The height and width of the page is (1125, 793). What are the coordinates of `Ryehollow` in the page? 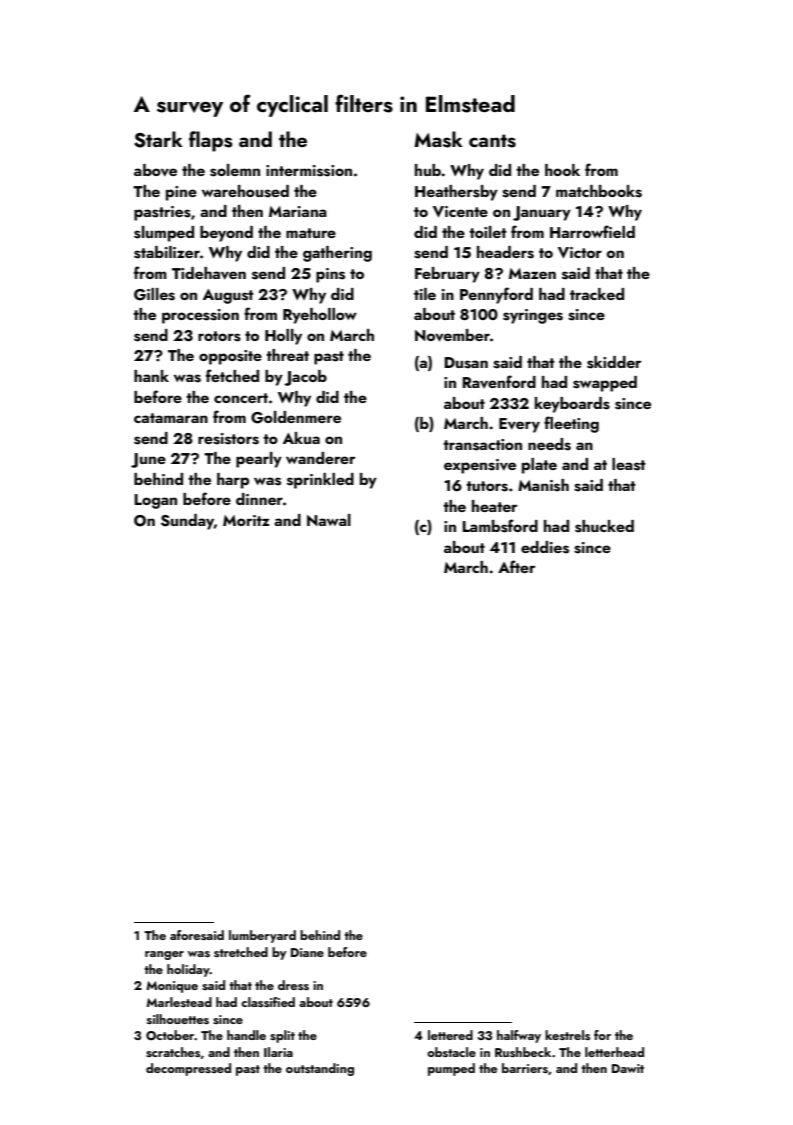 It's located at (320, 316).
